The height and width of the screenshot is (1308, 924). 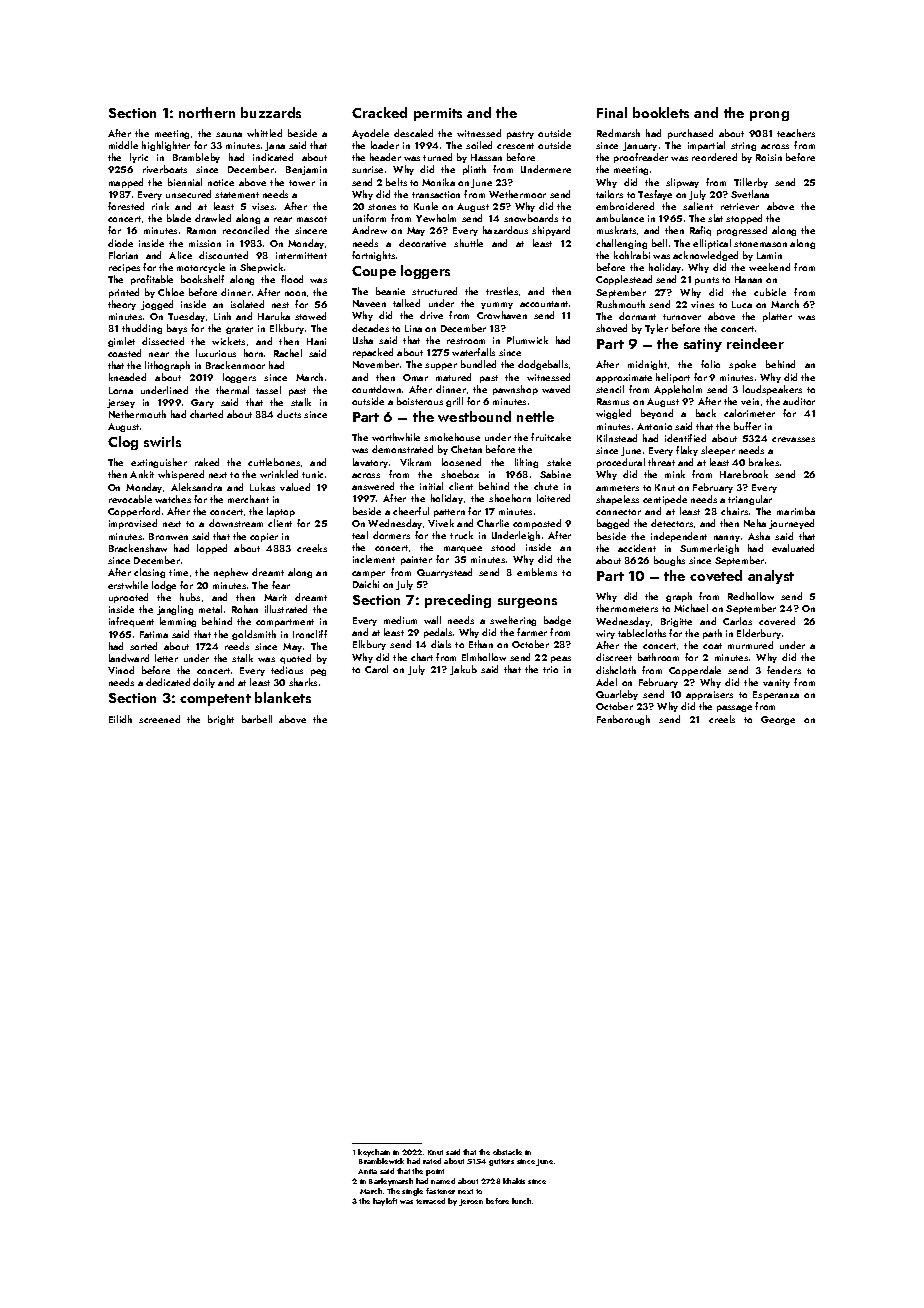 What do you see at coordinates (292, 279) in the screenshot?
I see `flood` at bounding box center [292, 279].
